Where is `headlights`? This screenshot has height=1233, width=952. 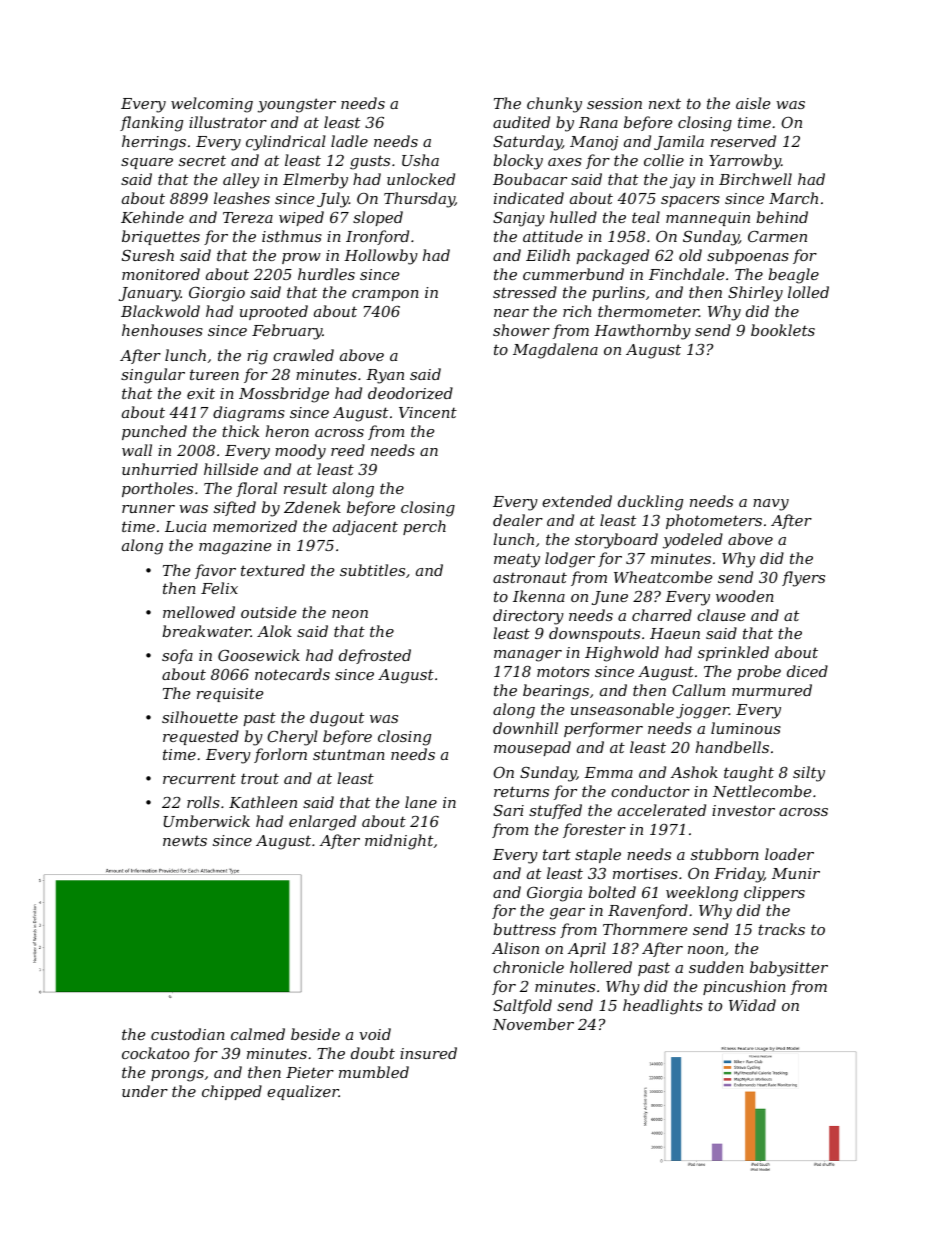 headlights is located at coordinates (663, 1007).
